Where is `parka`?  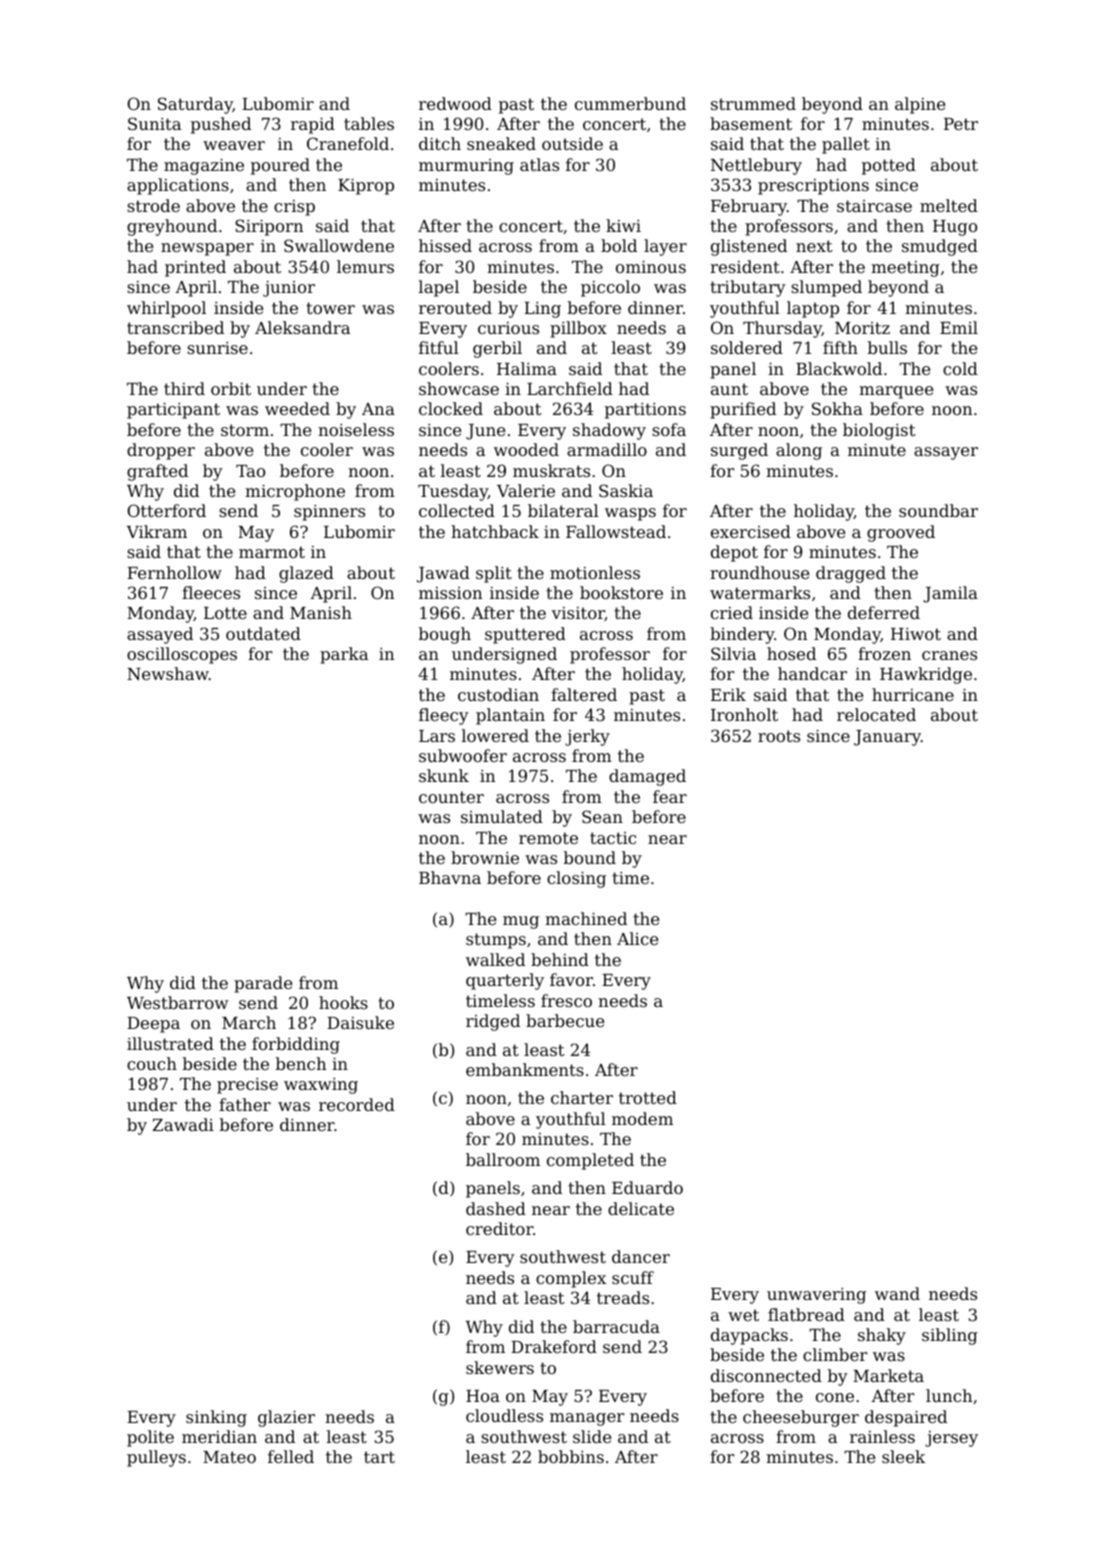
parka is located at coordinates (344, 655).
